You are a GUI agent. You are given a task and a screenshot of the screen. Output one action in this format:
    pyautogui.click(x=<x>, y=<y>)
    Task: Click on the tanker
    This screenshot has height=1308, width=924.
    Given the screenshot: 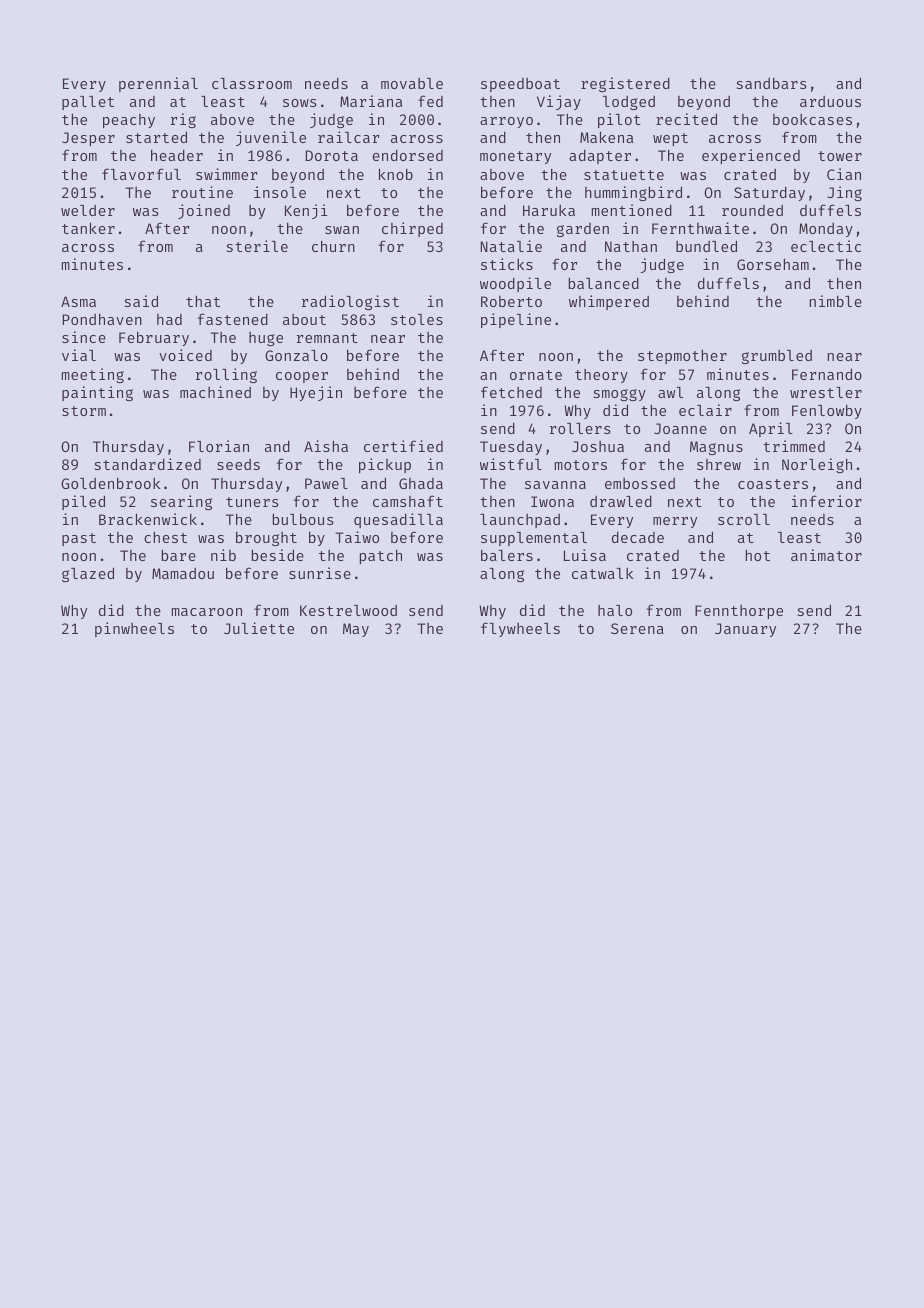 What is the action you would take?
    pyautogui.click(x=88, y=228)
